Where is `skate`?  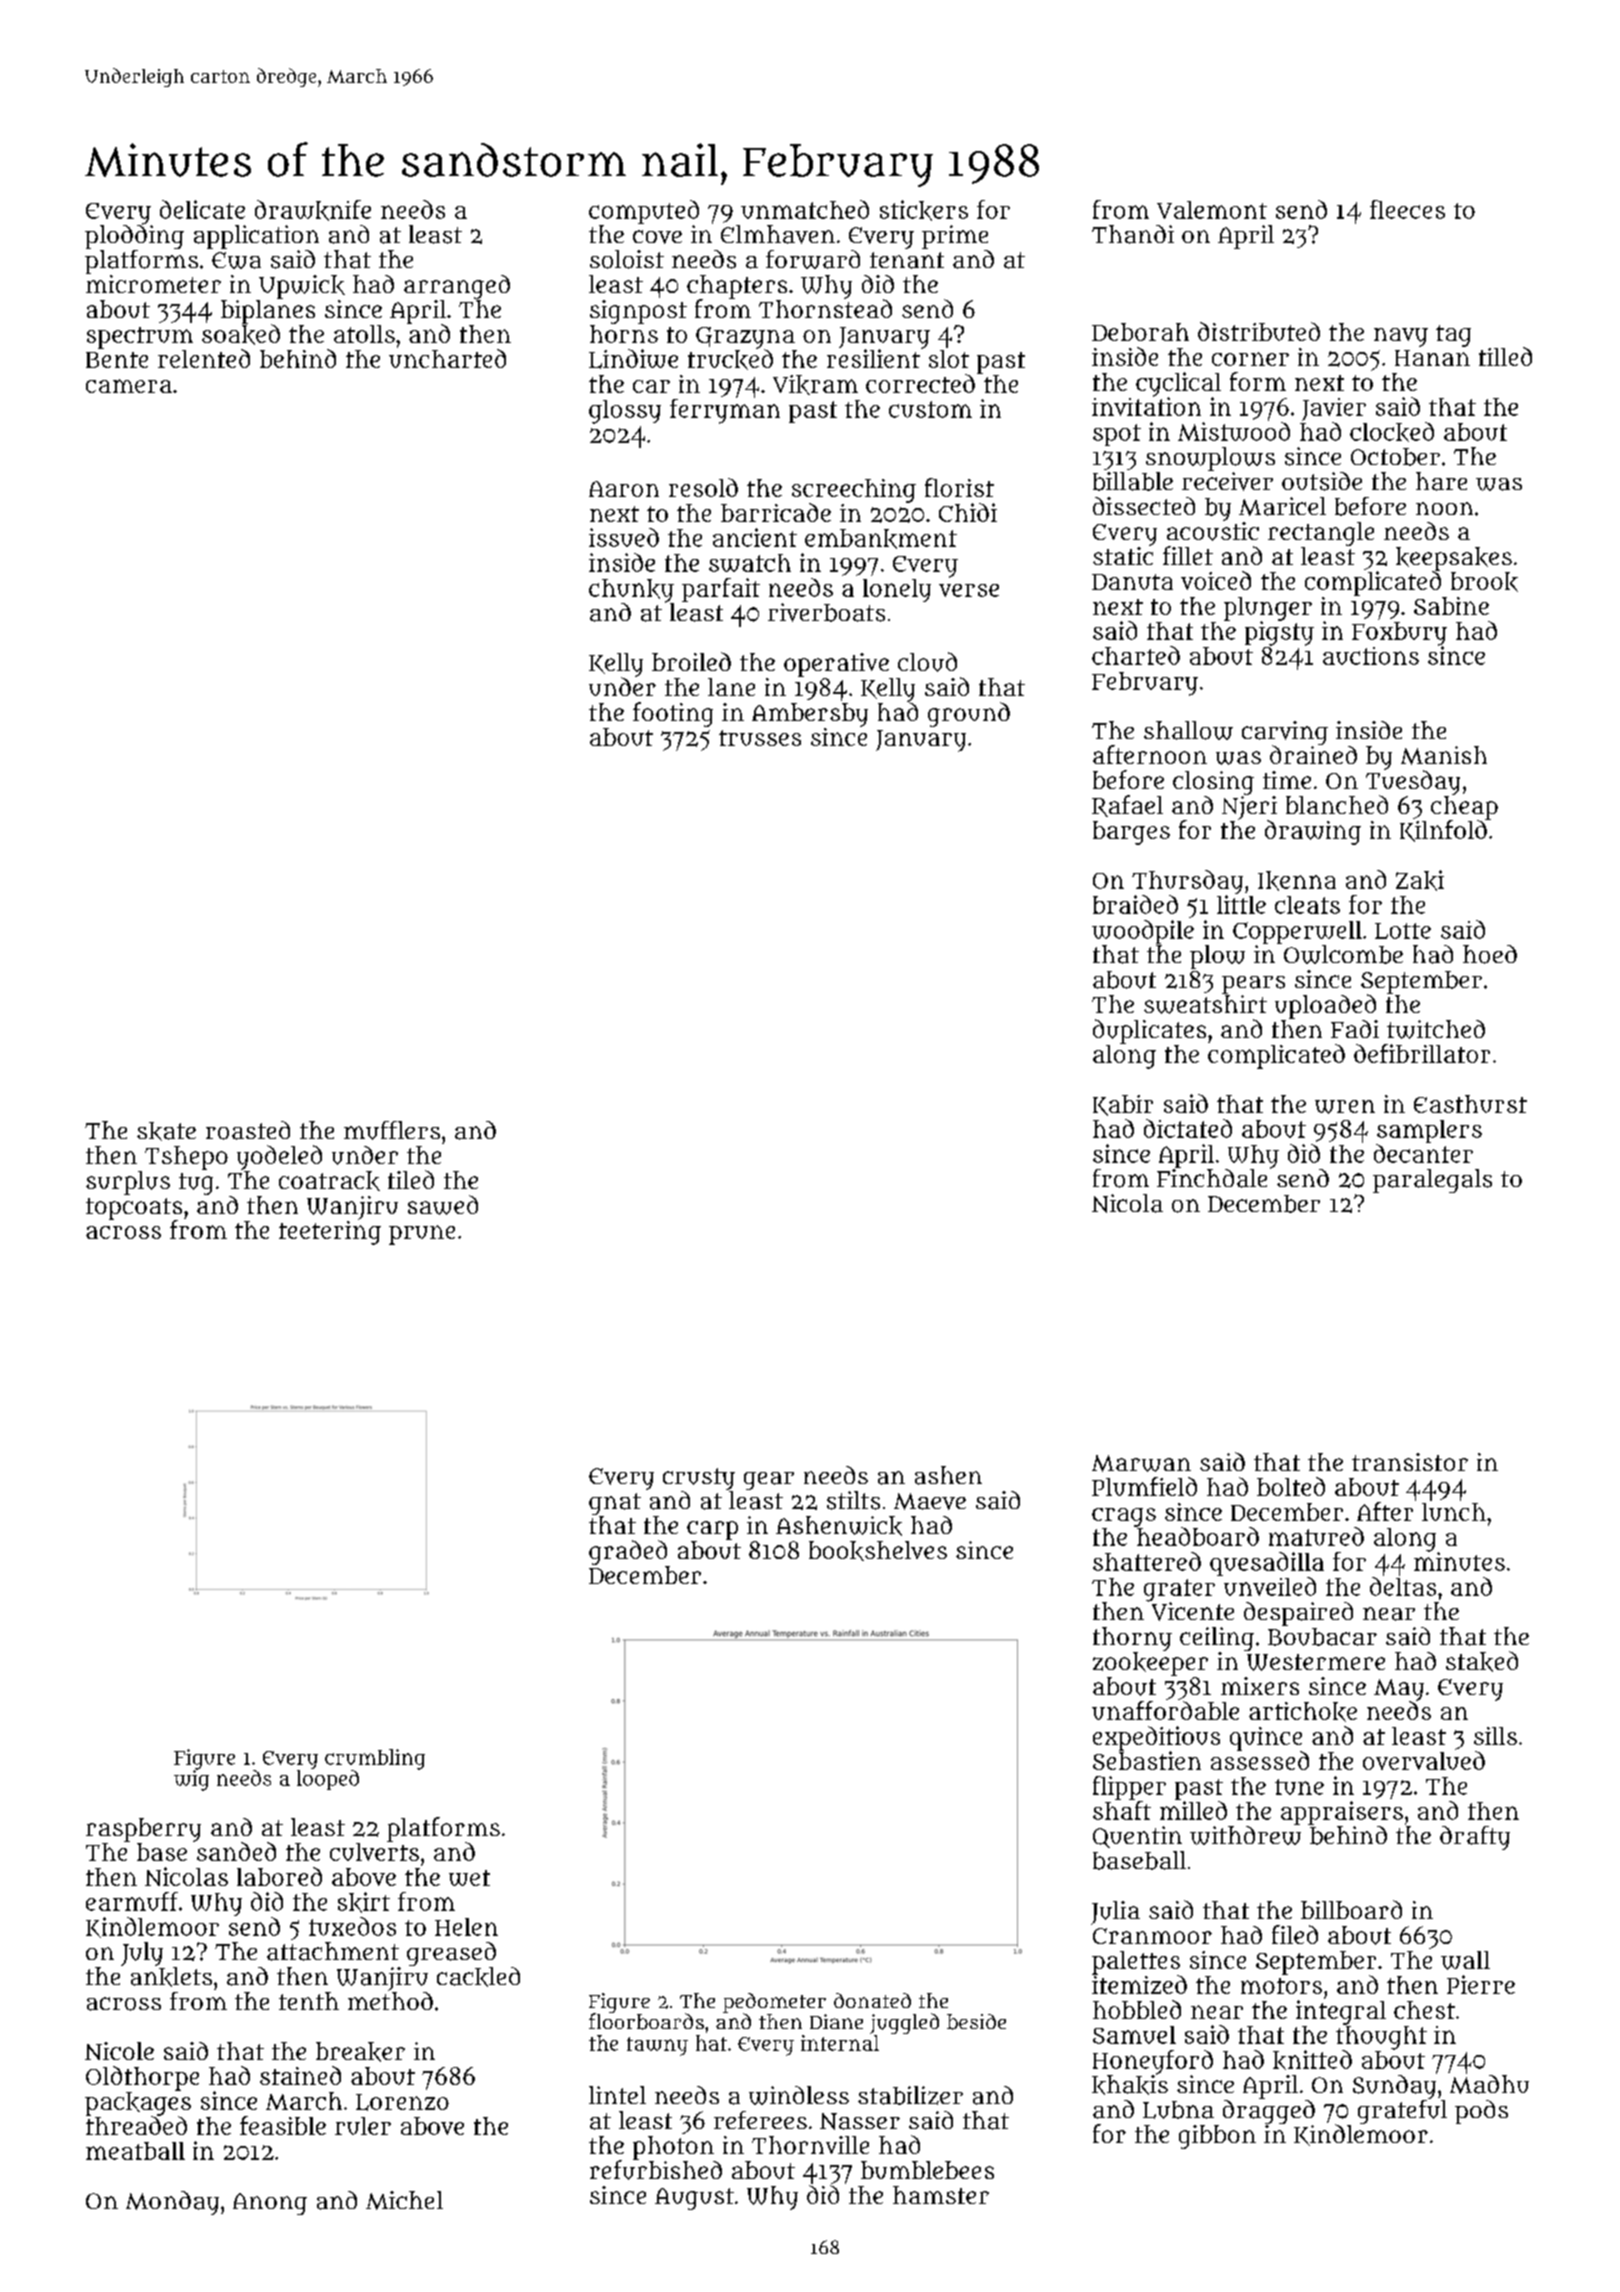
skate is located at coordinates (166, 1131).
